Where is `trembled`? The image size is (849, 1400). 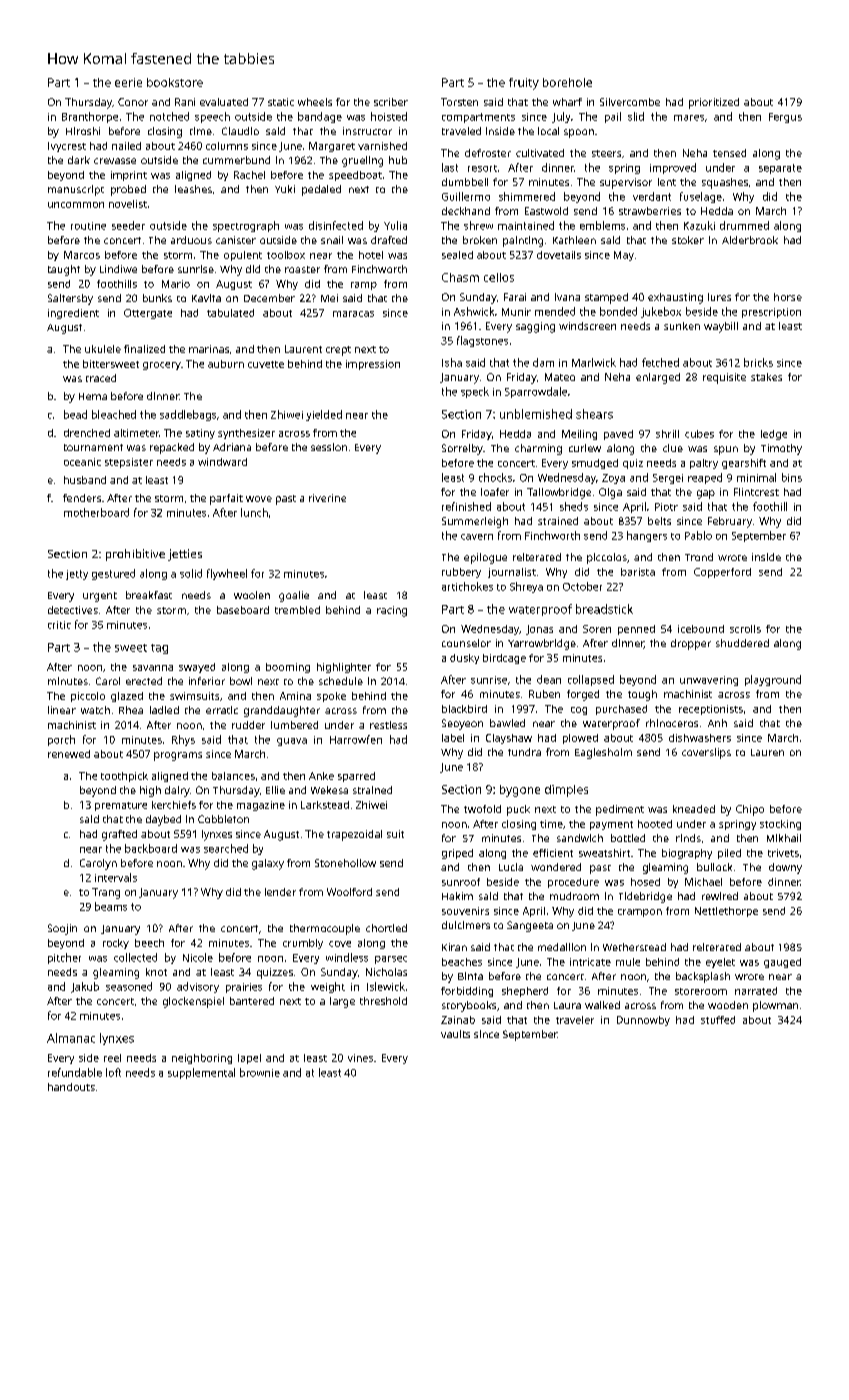
trembled is located at coordinates (297, 610).
